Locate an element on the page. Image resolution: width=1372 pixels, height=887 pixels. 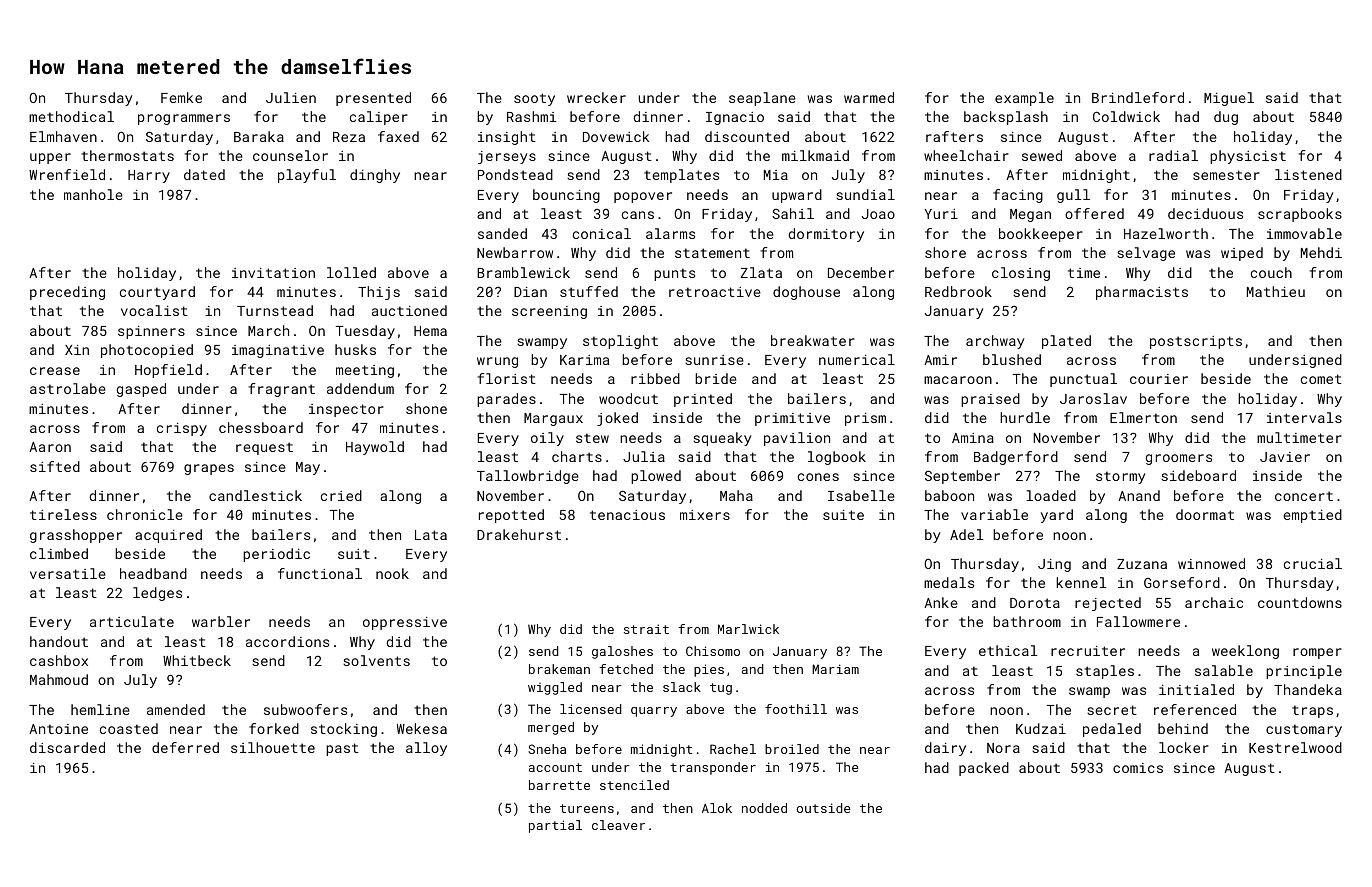
wrecker is located at coordinates (596, 97).
